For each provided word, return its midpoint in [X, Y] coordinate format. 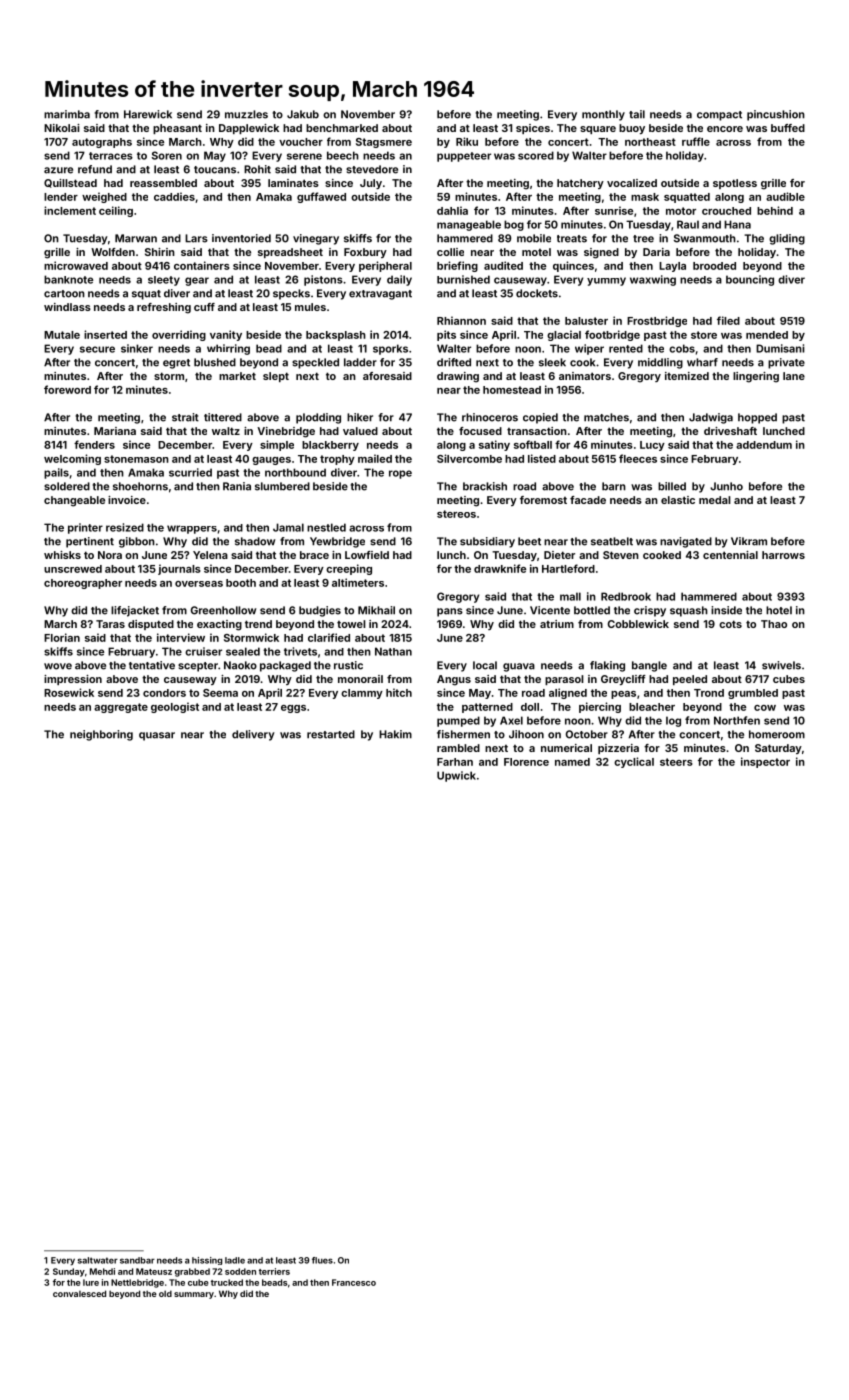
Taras [110, 624]
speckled [315, 363]
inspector [765, 762]
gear [197, 281]
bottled [592, 610]
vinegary [316, 239]
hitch [399, 692]
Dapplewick [249, 129]
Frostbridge [657, 321]
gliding [787, 239]
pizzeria [618, 749]
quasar [157, 736]
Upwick [456, 776]
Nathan [393, 651]
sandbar [137, 1260]
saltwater [98, 1260]
